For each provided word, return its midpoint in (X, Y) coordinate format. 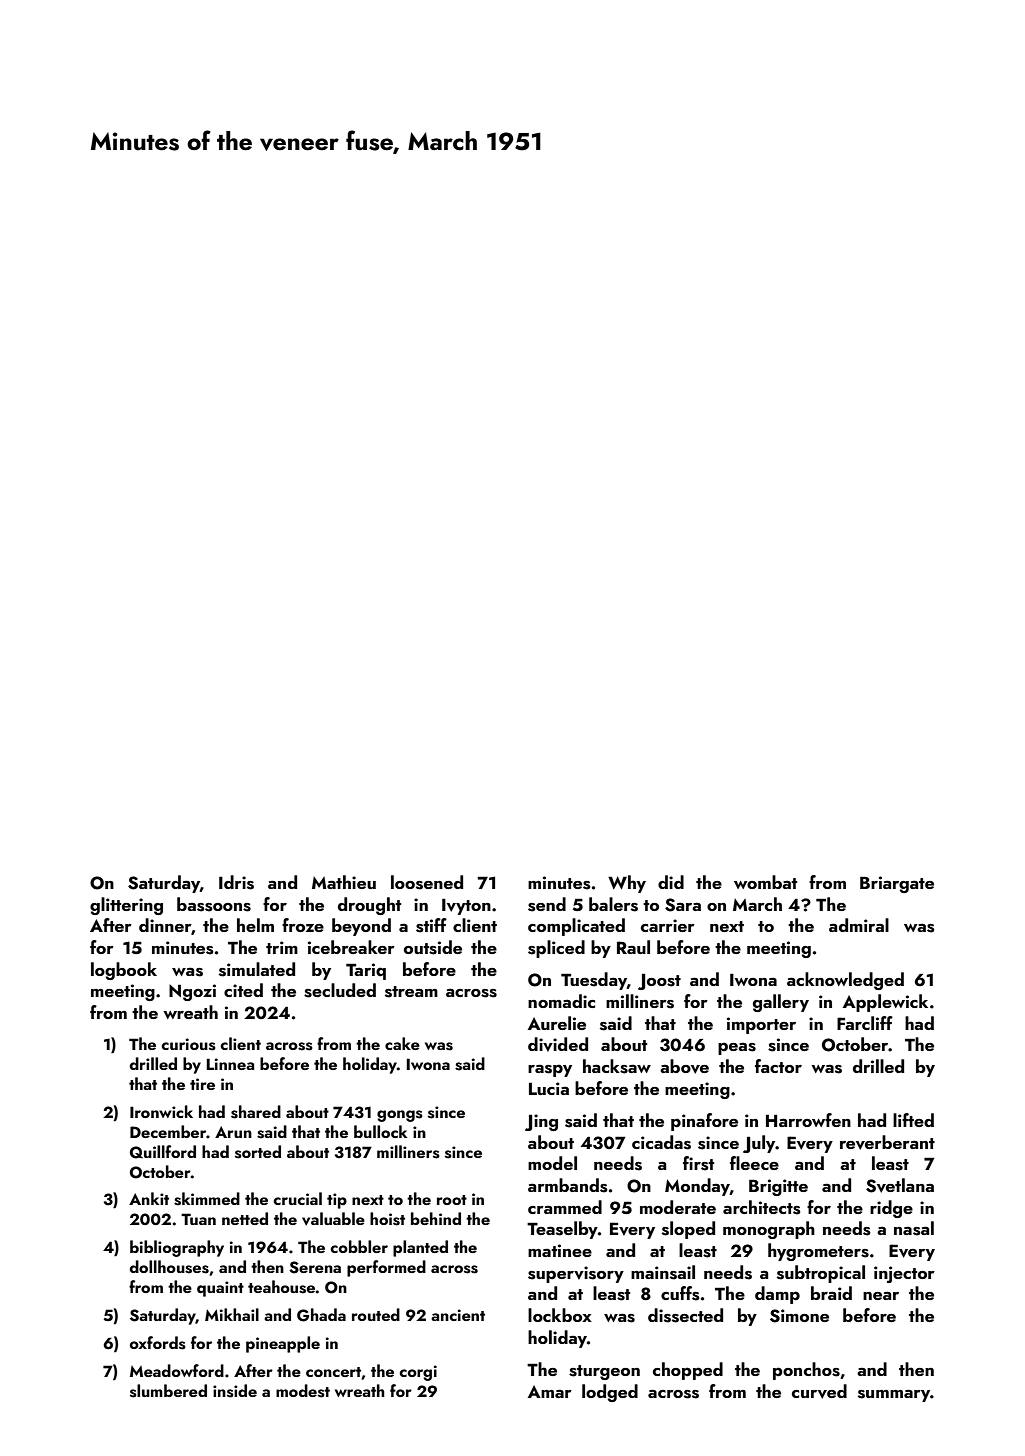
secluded (340, 990)
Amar (550, 1391)
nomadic (561, 1001)
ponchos (806, 1371)
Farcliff (865, 1023)
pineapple (283, 1344)
